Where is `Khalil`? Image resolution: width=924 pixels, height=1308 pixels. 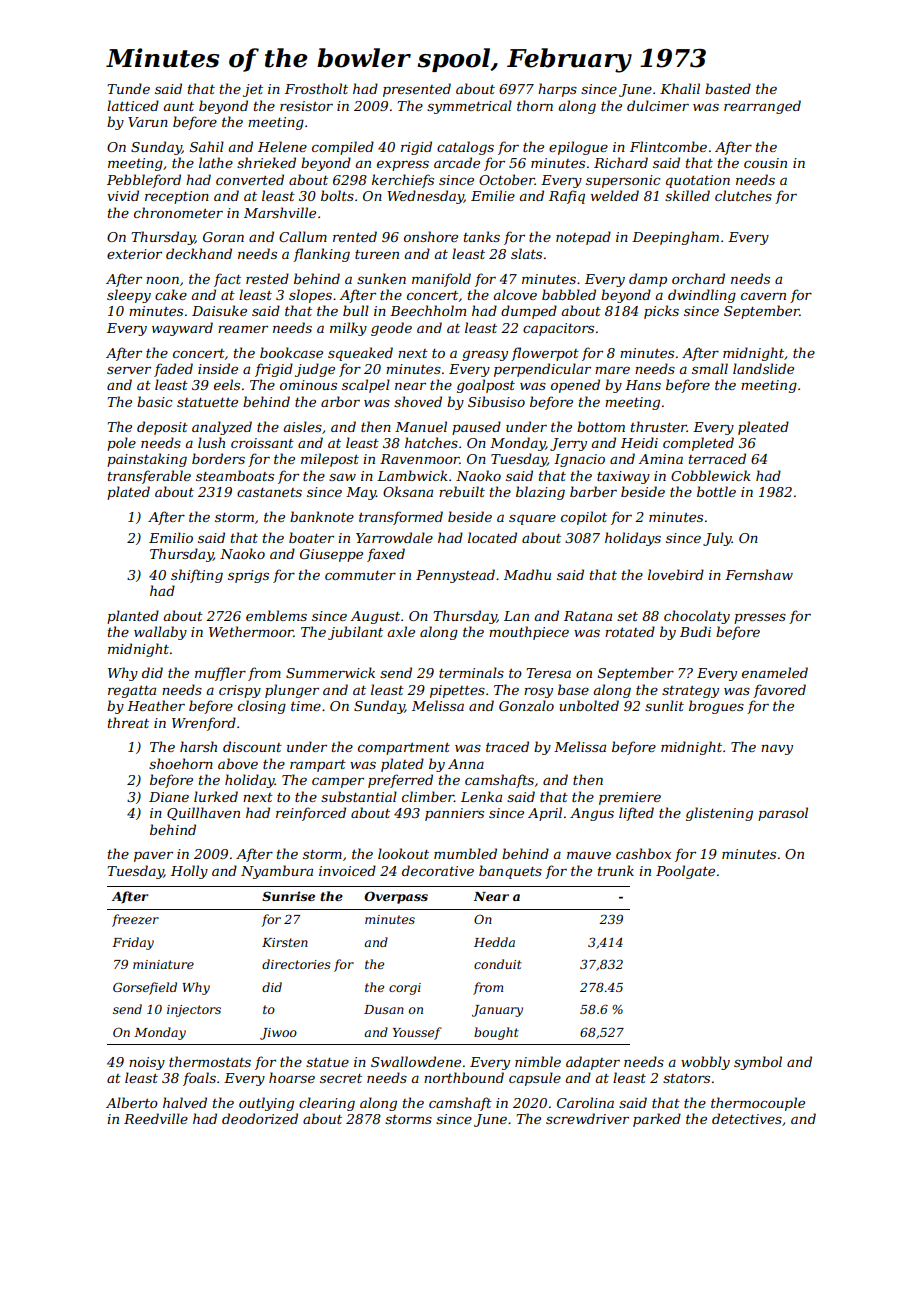 Khalil is located at coordinates (680, 88).
